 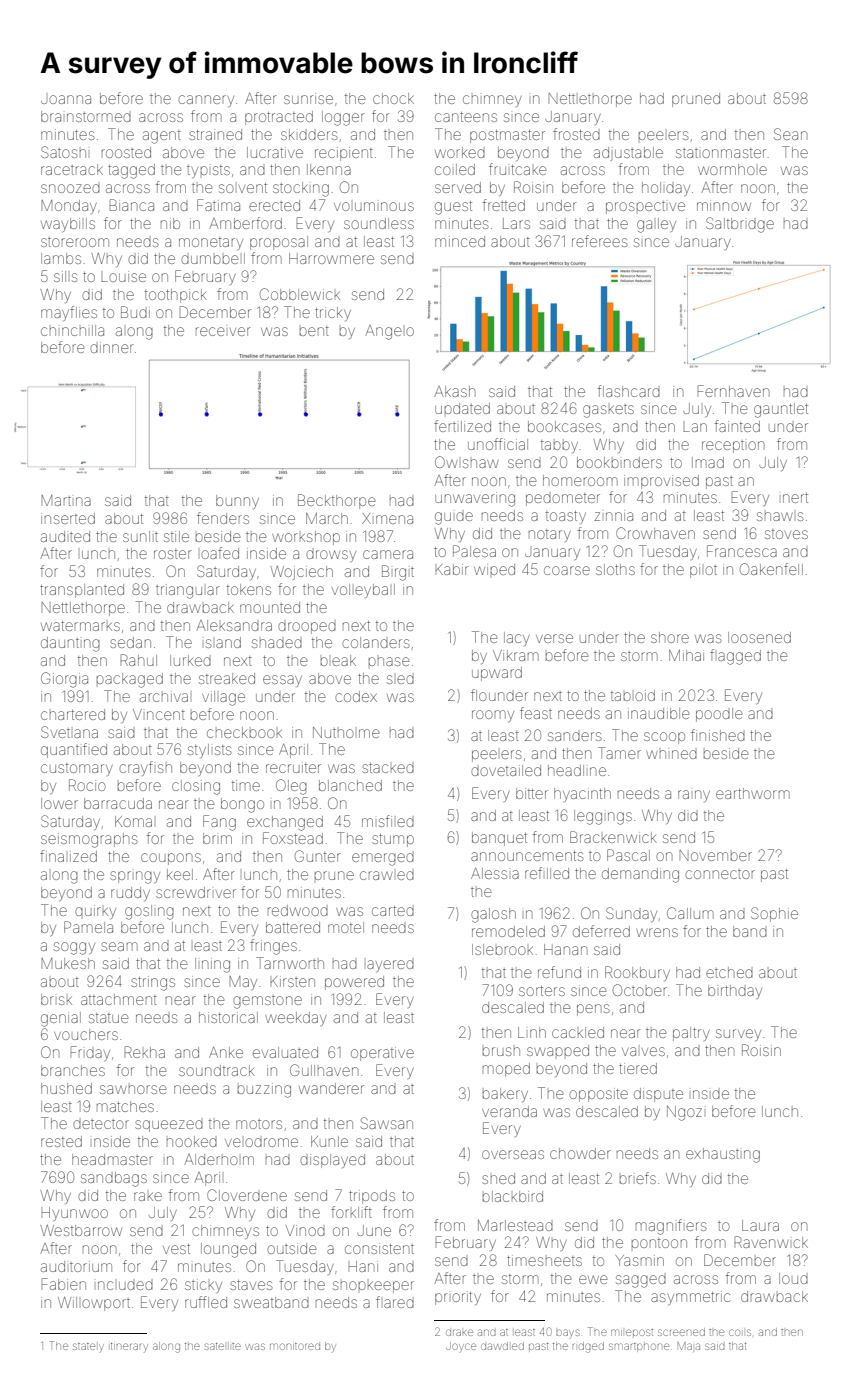 What do you see at coordinates (206, 101) in the screenshot?
I see `cannery` at bounding box center [206, 101].
